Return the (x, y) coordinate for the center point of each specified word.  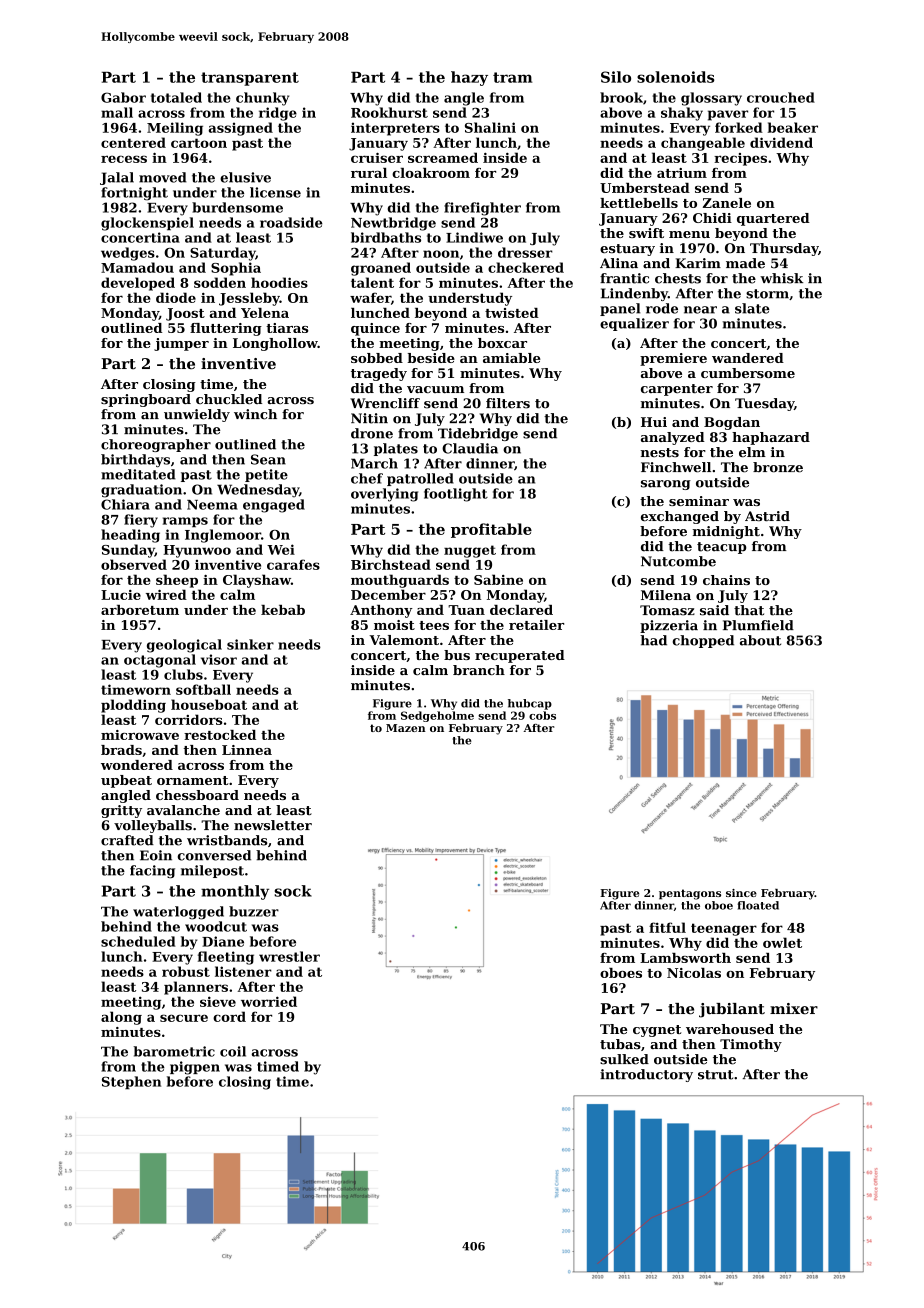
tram (512, 77)
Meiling (175, 129)
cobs (542, 715)
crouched (781, 97)
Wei (281, 549)
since (741, 893)
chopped (703, 641)
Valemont (404, 640)
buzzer (254, 911)
